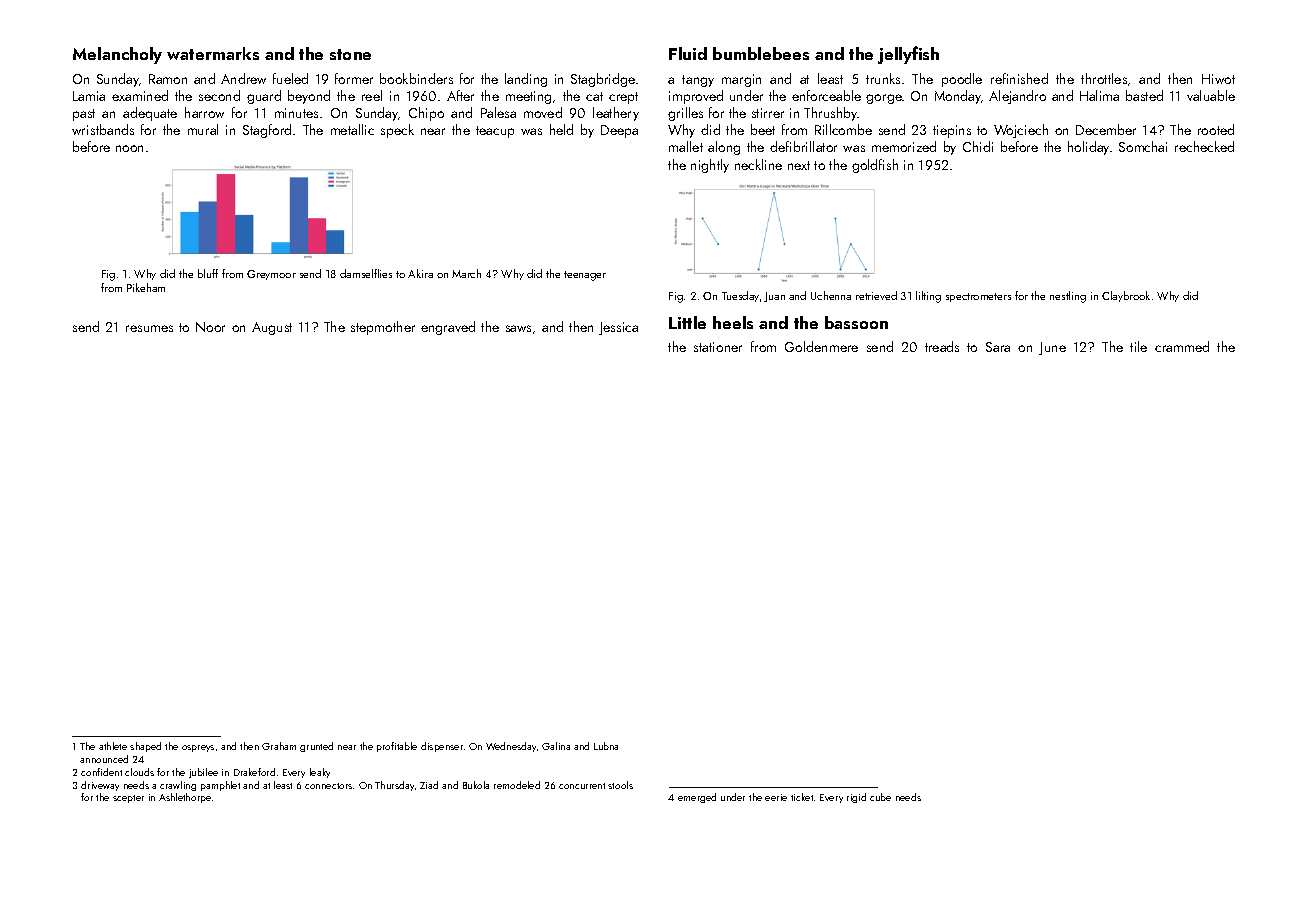 The width and height of the image is (1308, 924). What do you see at coordinates (718, 347) in the image?
I see `stationer` at bounding box center [718, 347].
